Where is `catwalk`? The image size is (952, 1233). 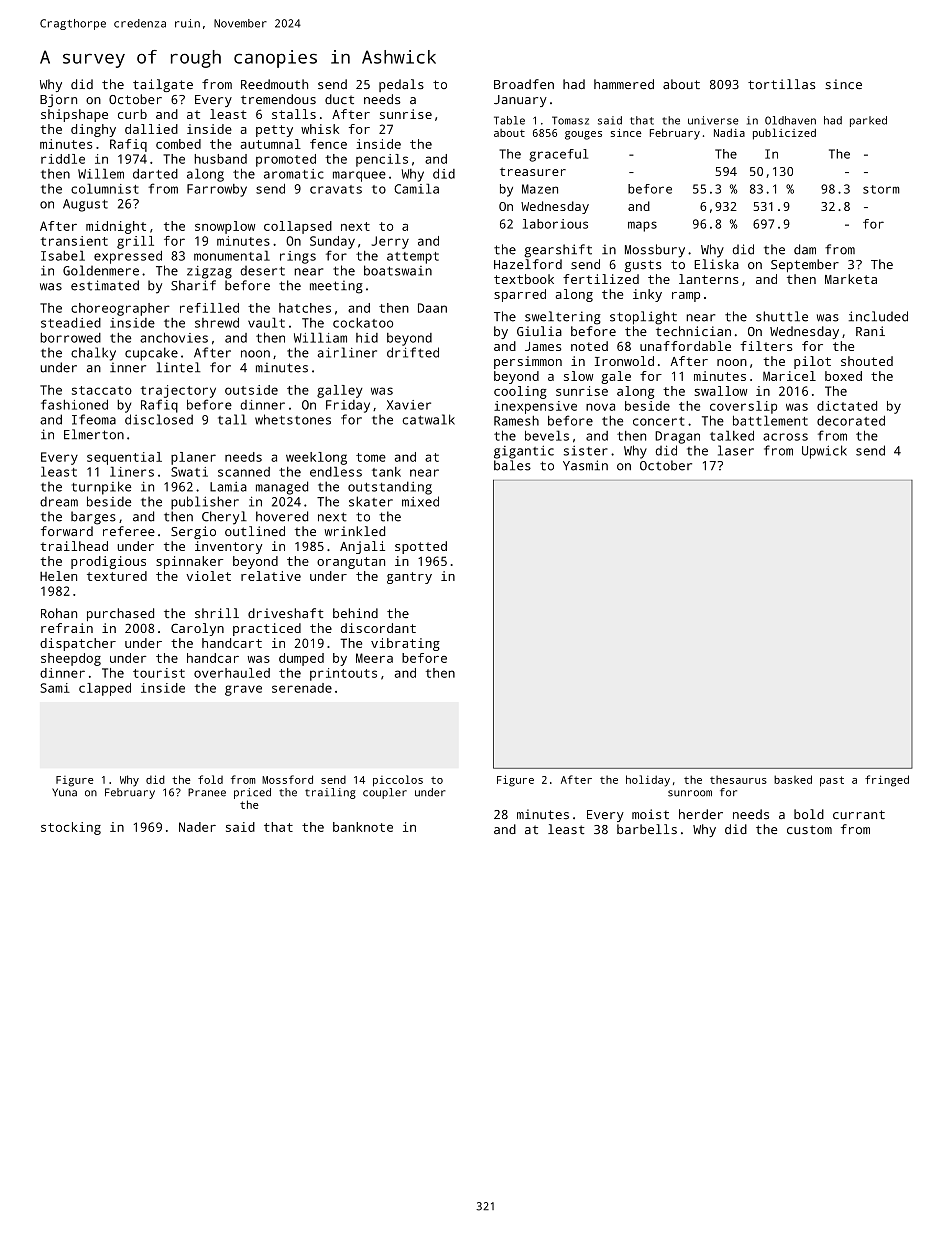 catwalk is located at coordinates (428, 419).
